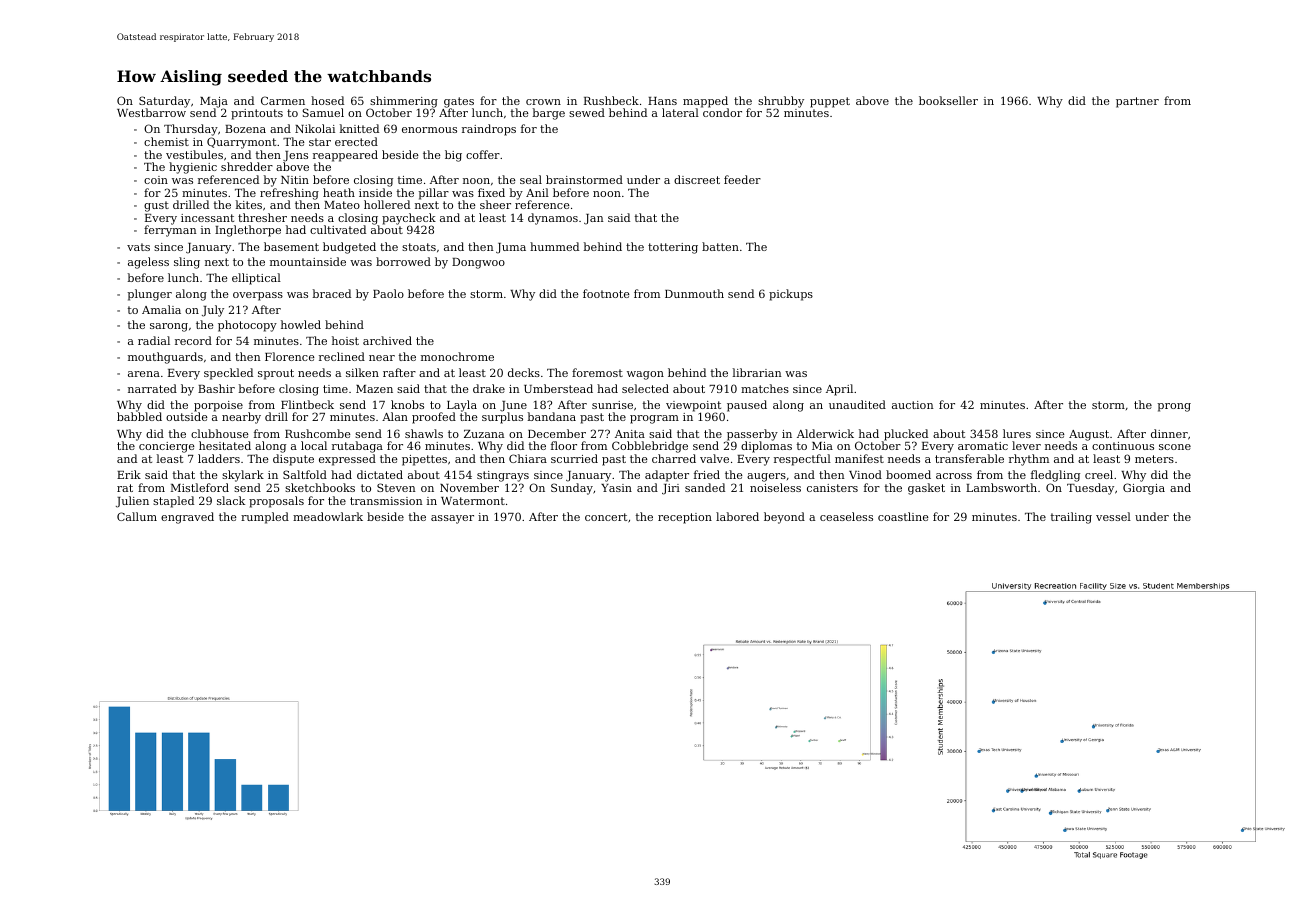 The height and width of the screenshot is (924, 1308). Describe the element at coordinates (606, 517) in the screenshot. I see `concert` at that location.
